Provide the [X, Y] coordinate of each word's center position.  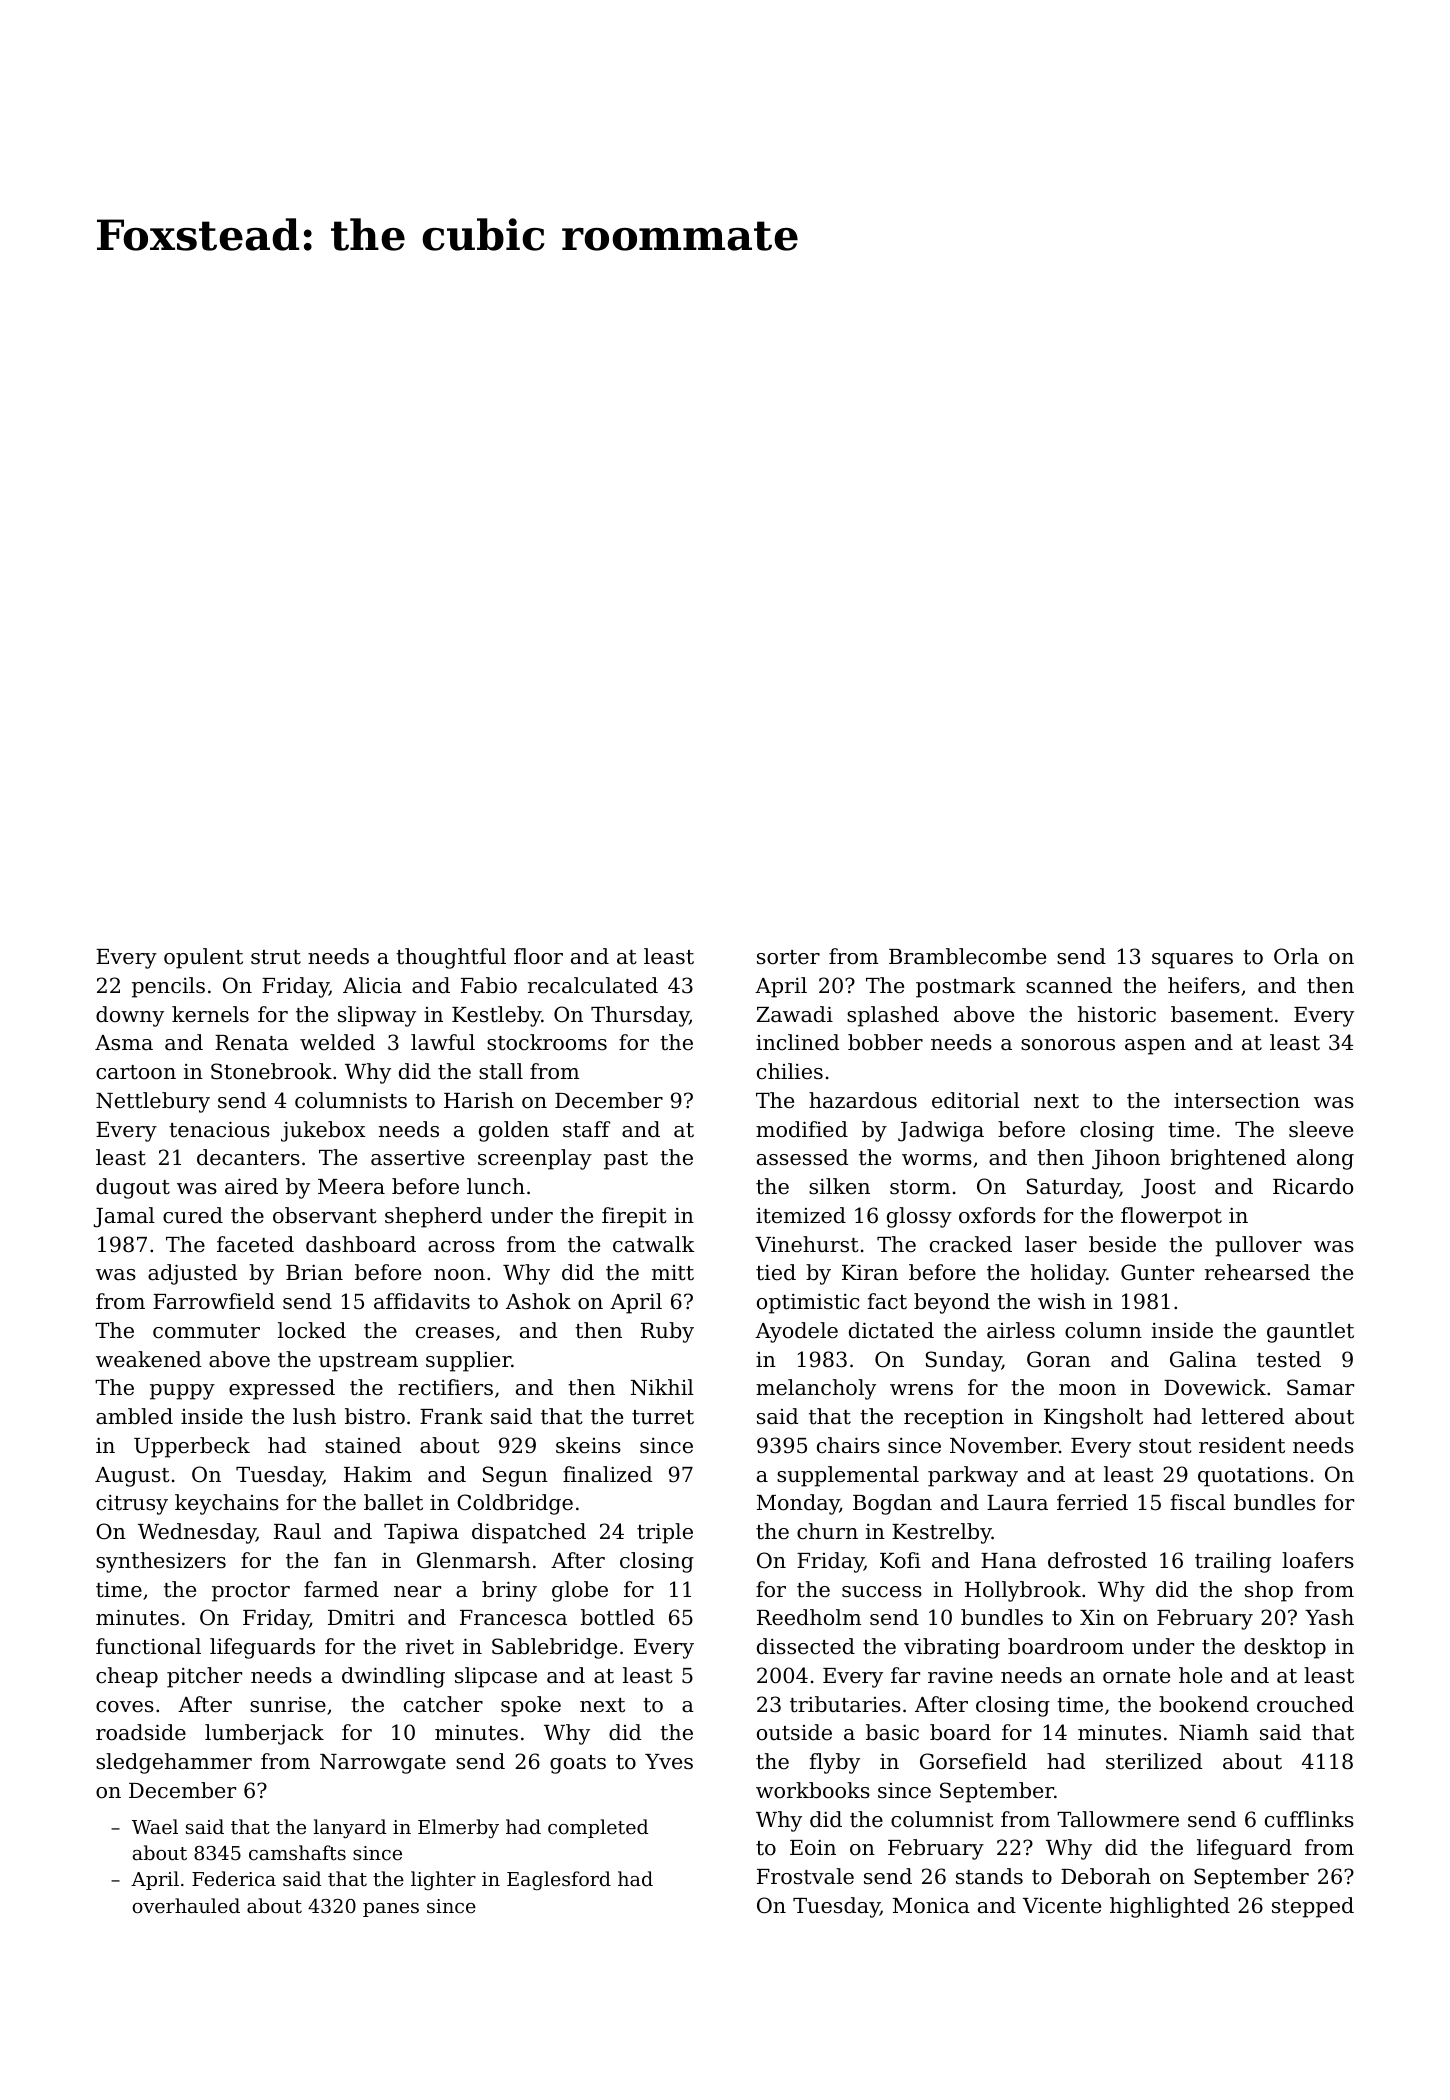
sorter [788, 957]
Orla [1296, 956]
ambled [134, 1416]
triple [665, 1533]
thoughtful [451, 958]
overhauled [186, 1905]
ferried [1092, 1502]
